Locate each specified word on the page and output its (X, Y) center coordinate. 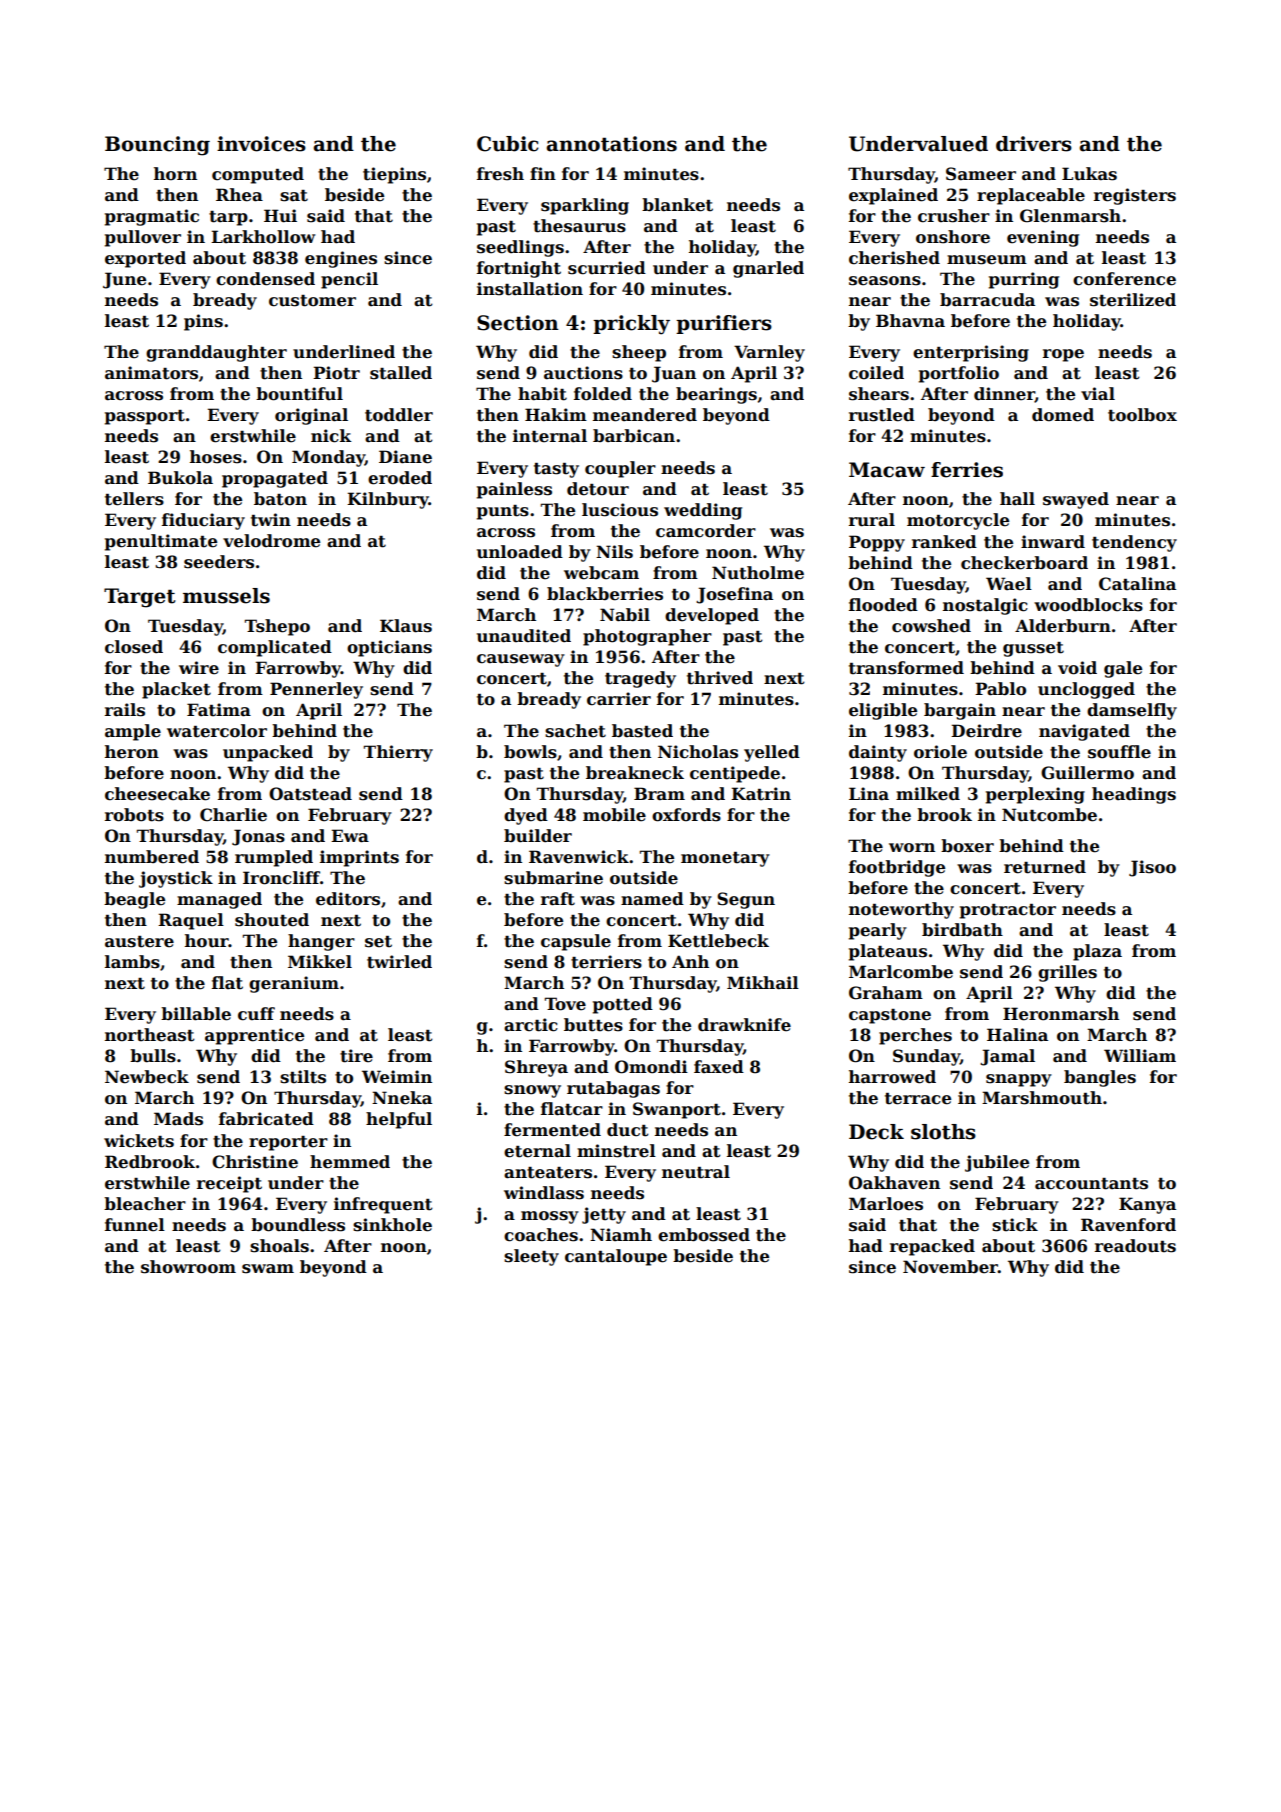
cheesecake (157, 794)
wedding (703, 511)
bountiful (299, 394)
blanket (677, 205)
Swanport (677, 1110)
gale (1123, 669)
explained (893, 196)
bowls (530, 752)
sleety (531, 1257)
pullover (143, 238)
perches (915, 1036)
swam (268, 1269)
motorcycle (958, 521)
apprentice (254, 1036)
